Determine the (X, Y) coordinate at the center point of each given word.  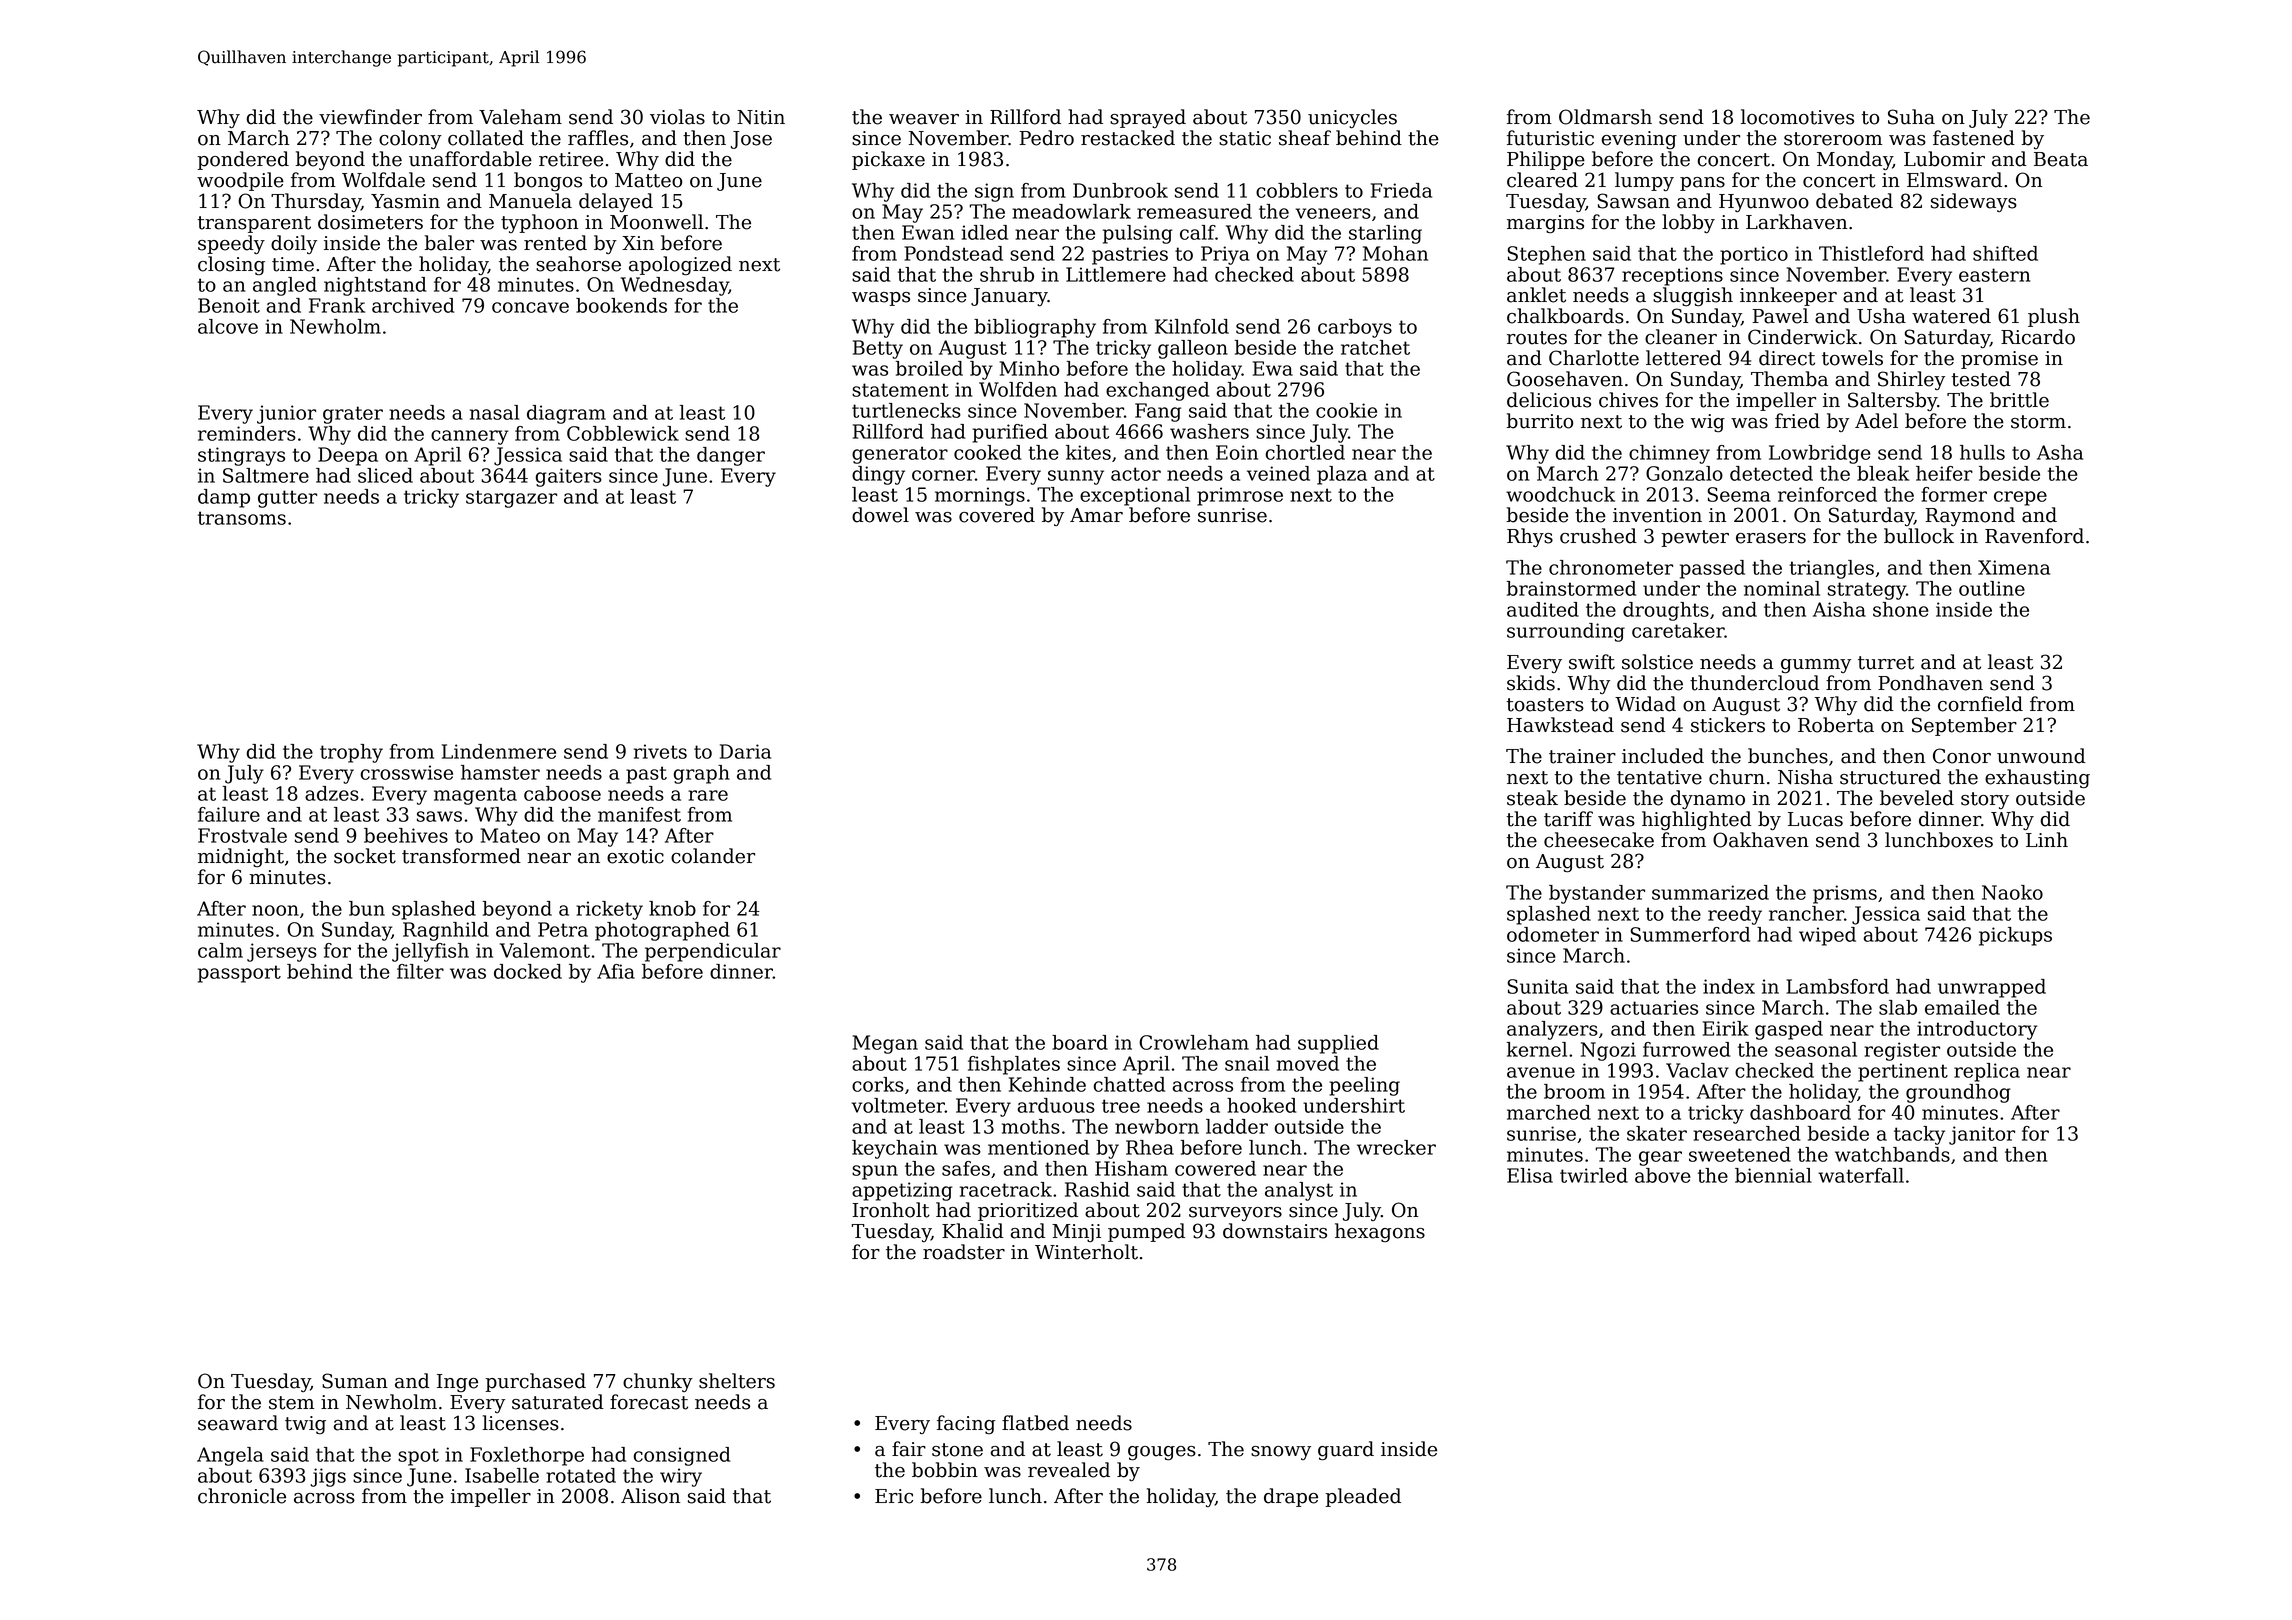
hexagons (1380, 1232)
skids (1531, 683)
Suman (355, 1381)
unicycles (1352, 118)
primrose (1240, 496)
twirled (1594, 1175)
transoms (242, 518)
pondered (243, 160)
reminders (247, 433)
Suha (1911, 117)
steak (1532, 798)
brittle (2019, 400)
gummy (1816, 666)
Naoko (2012, 892)
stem (291, 1403)
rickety (609, 910)
